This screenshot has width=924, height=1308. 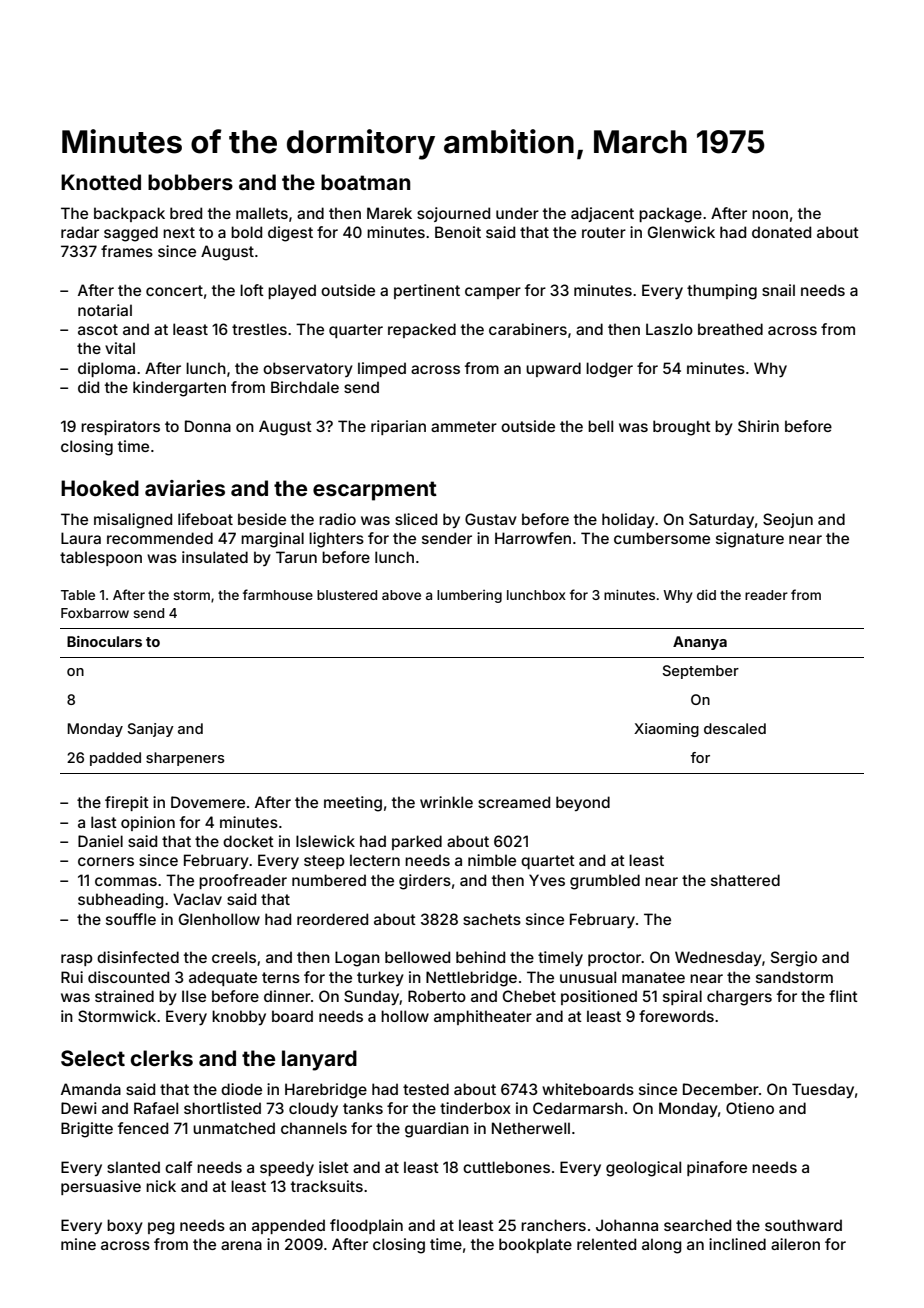 I want to click on under, so click(x=517, y=213).
